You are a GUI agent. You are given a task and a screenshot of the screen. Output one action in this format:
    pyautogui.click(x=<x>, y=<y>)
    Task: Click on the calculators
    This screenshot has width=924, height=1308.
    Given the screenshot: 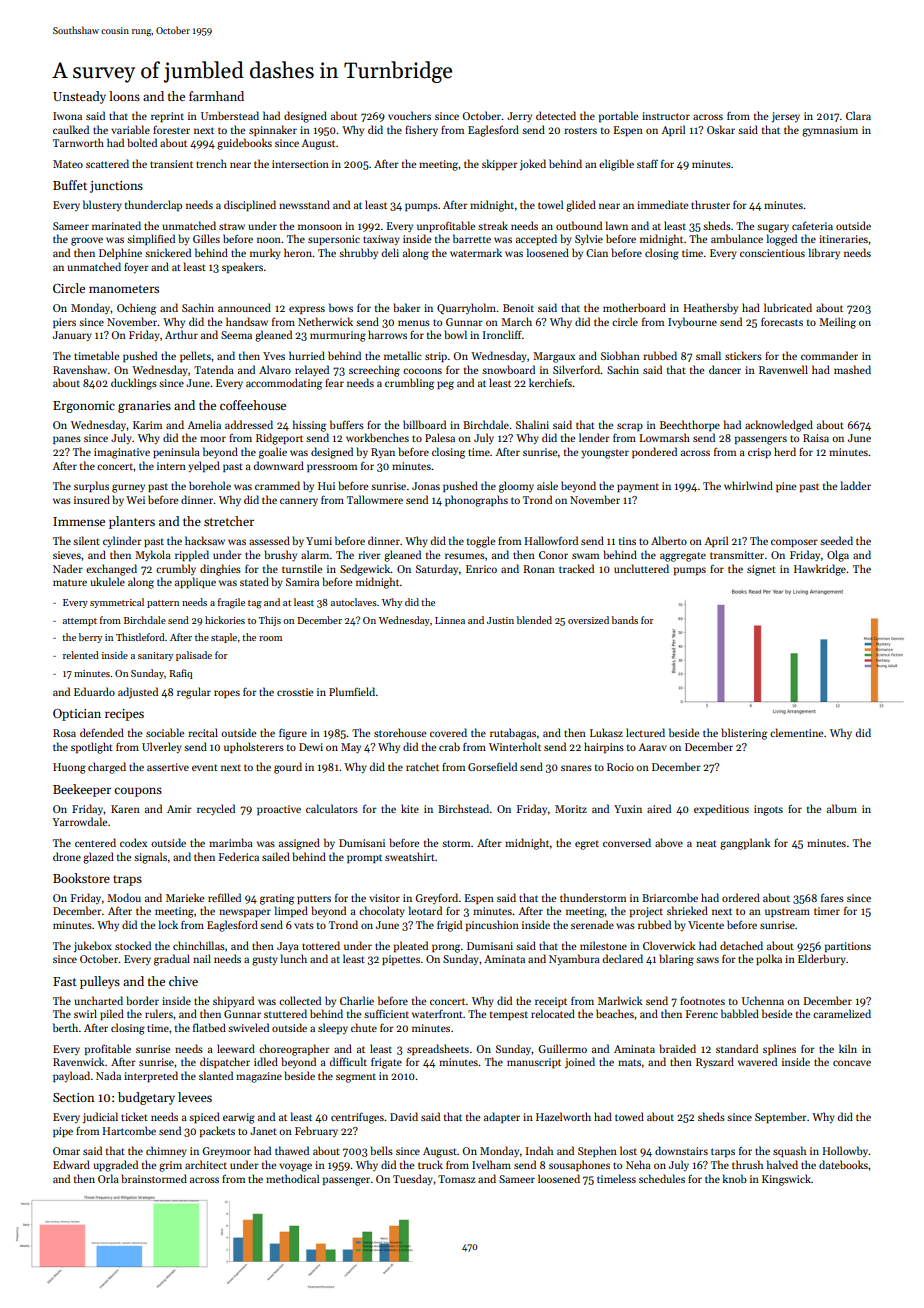 What is the action you would take?
    pyautogui.click(x=332, y=808)
